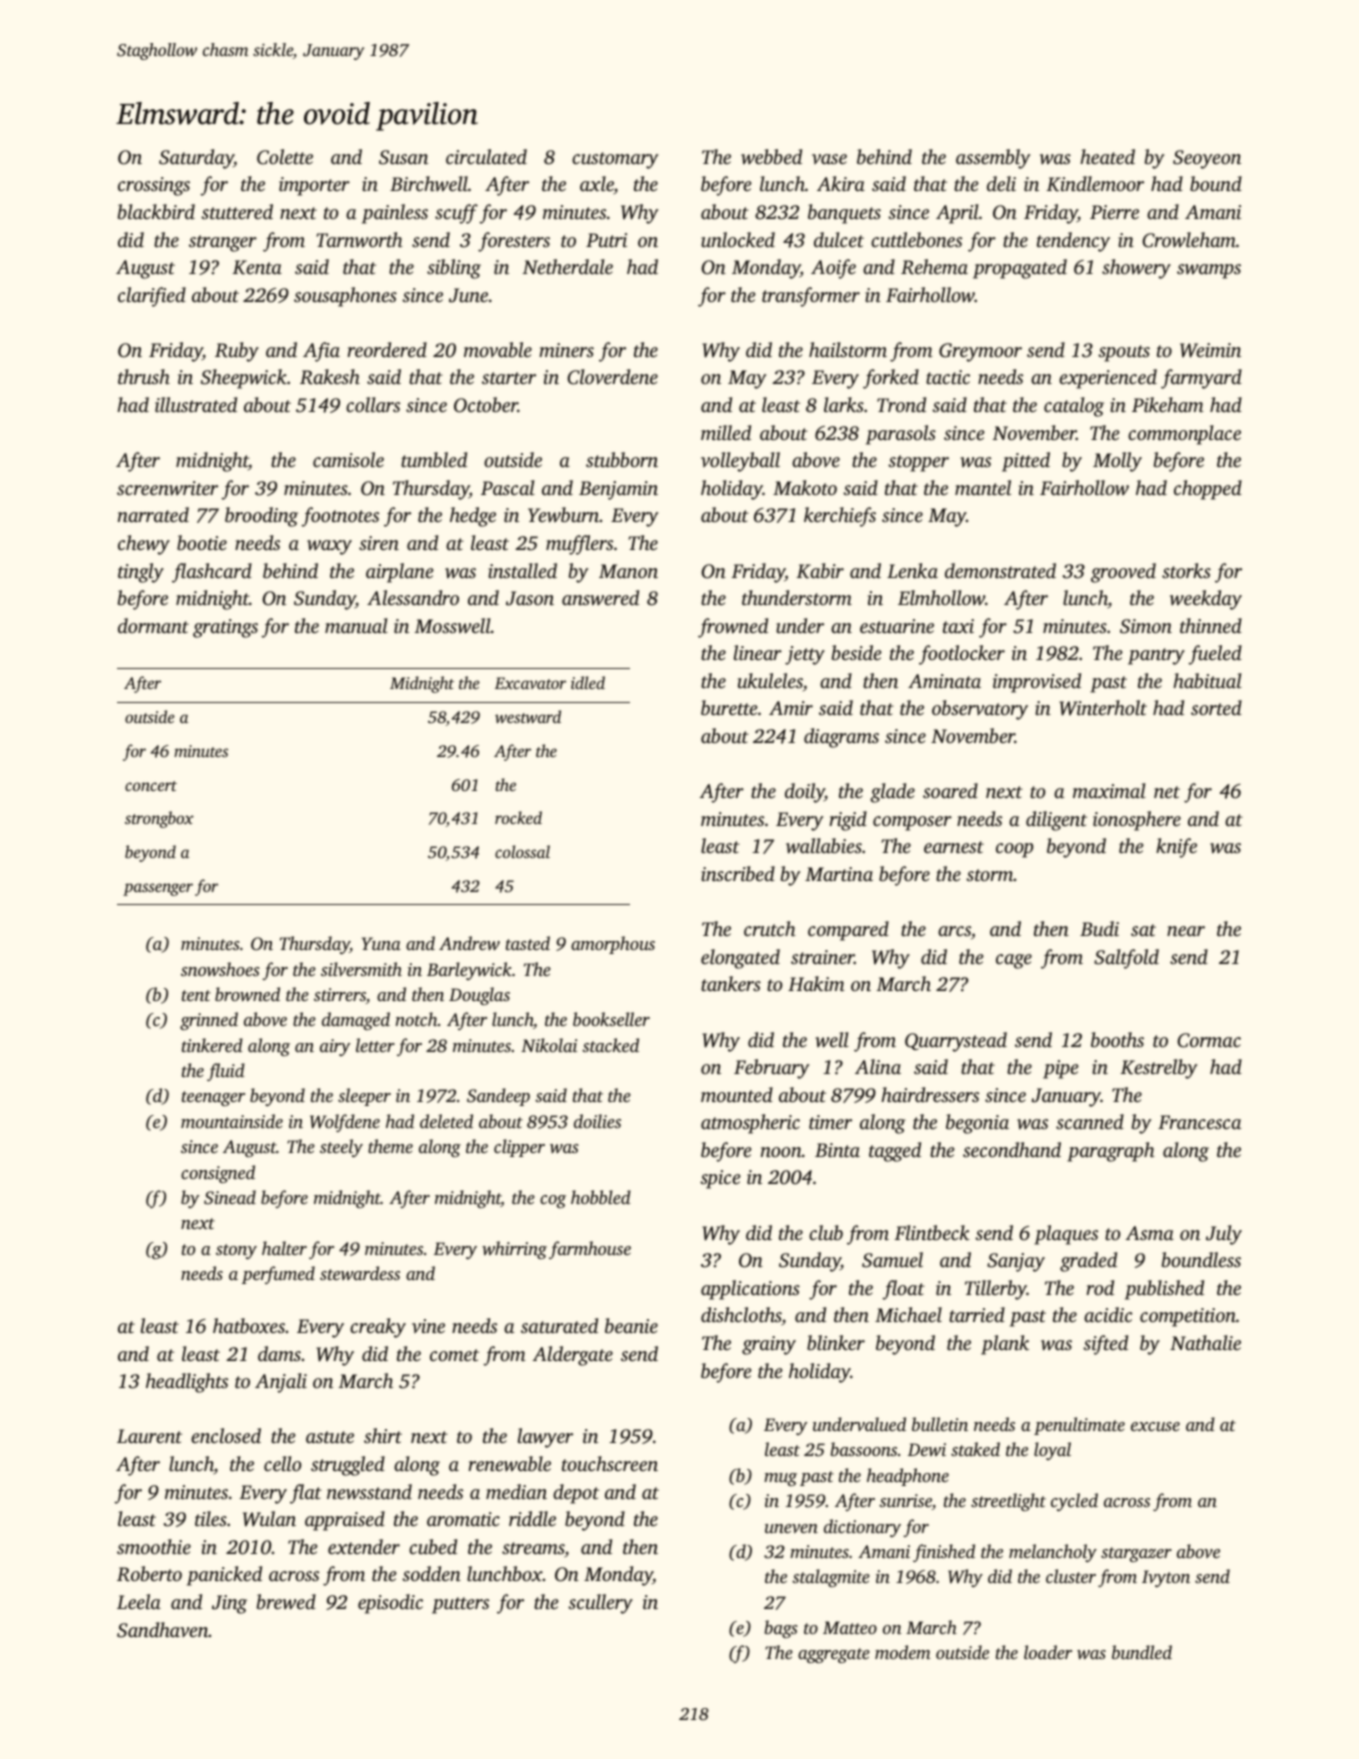 The height and width of the screenshot is (1759, 1359). Describe the element at coordinates (956, 1042) in the screenshot. I see `Quarrystead` at that location.
